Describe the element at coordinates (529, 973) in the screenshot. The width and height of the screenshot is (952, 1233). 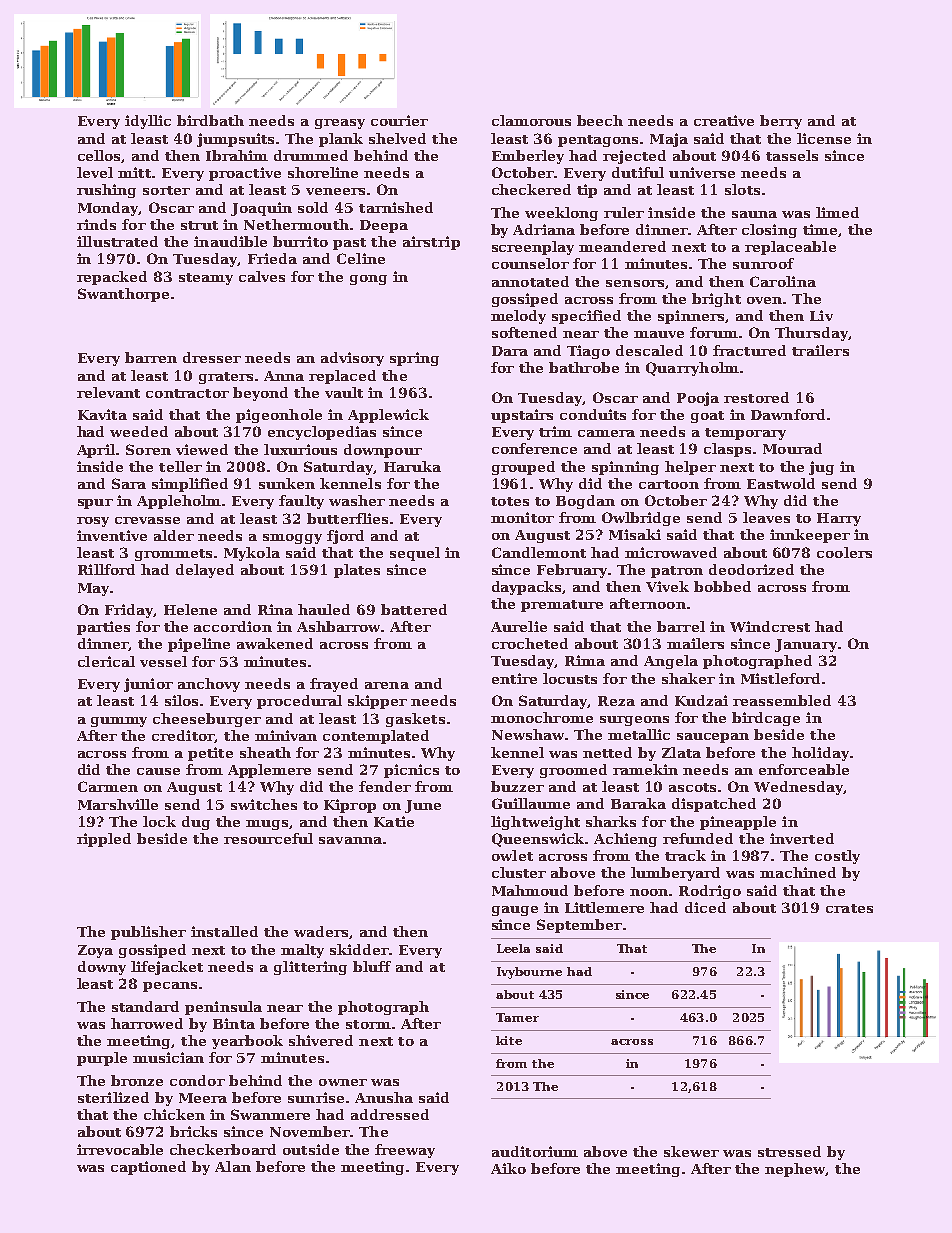
I see `Ivybourne` at that location.
